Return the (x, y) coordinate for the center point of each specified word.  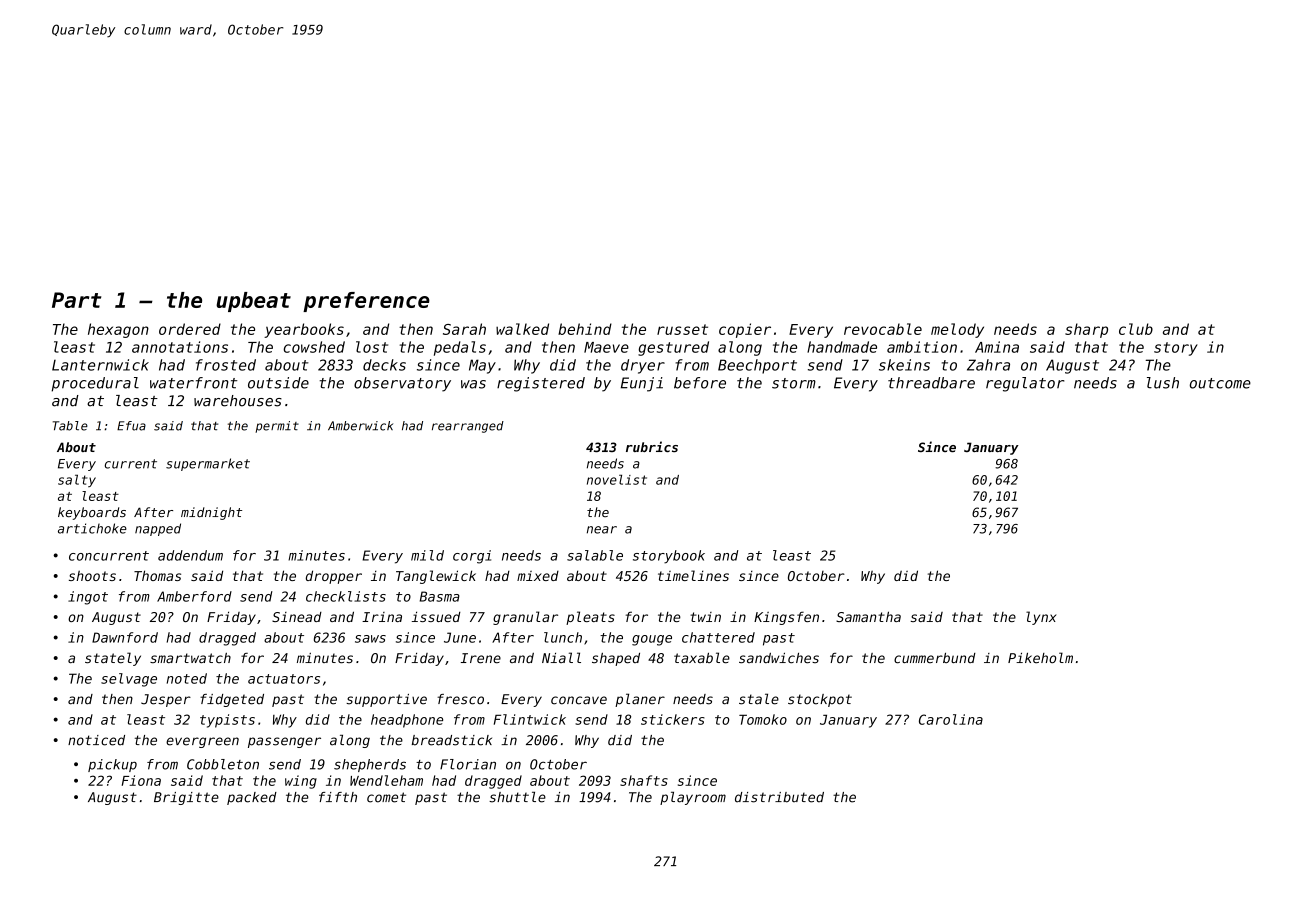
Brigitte (186, 798)
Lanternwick (100, 365)
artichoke (92, 528)
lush (1163, 383)
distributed (779, 797)
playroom (693, 798)
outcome (1220, 383)
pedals (460, 348)
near (602, 530)
